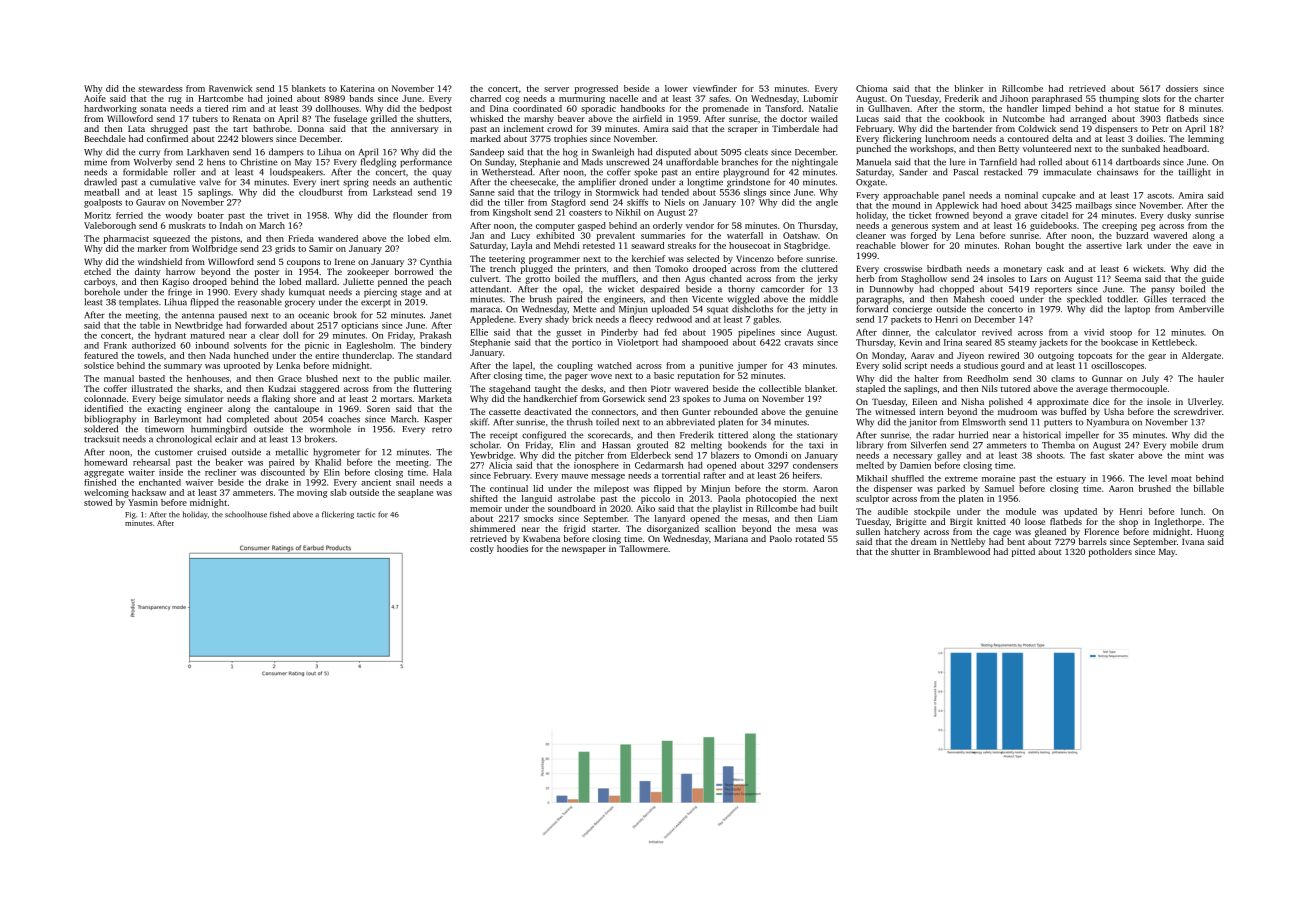 The width and height of the document is (1308, 924). What do you see at coordinates (912, 310) in the document?
I see `concierge` at bounding box center [912, 310].
